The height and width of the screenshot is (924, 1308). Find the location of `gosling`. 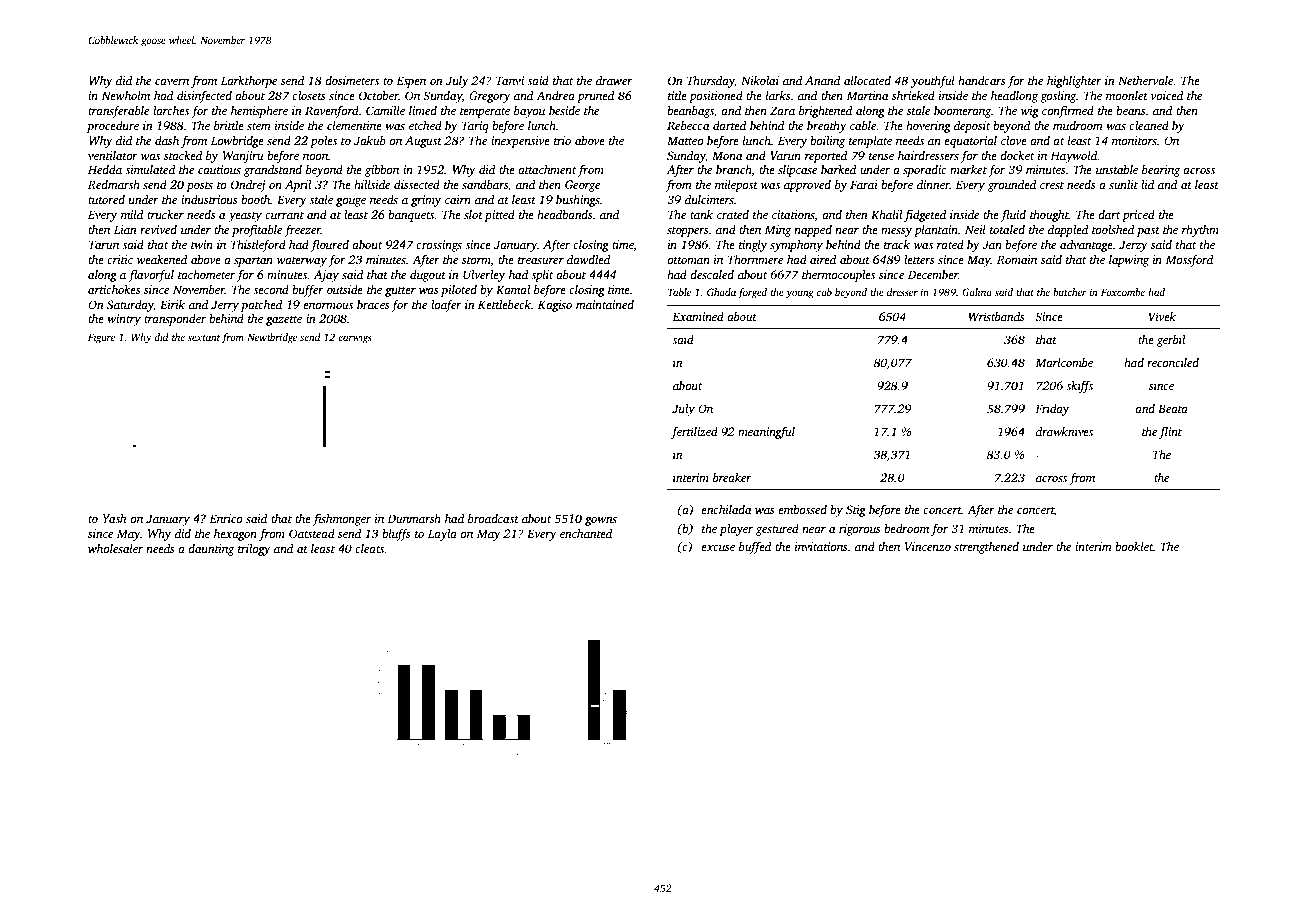

gosling is located at coordinates (1058, 97).
